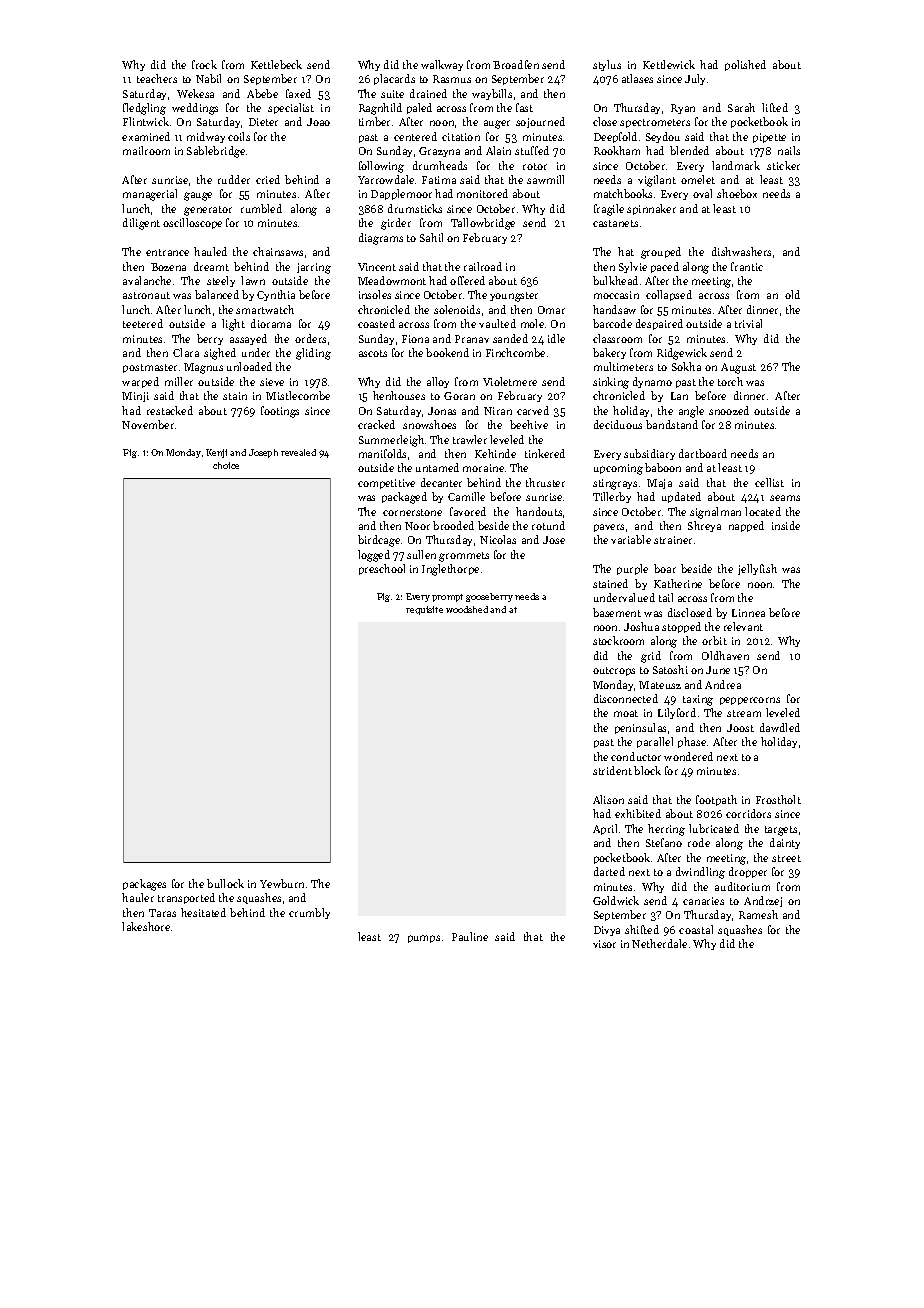 The height and width of the screenshot is (1308, 924). I want to click on shoebox, so click(737, 193).
